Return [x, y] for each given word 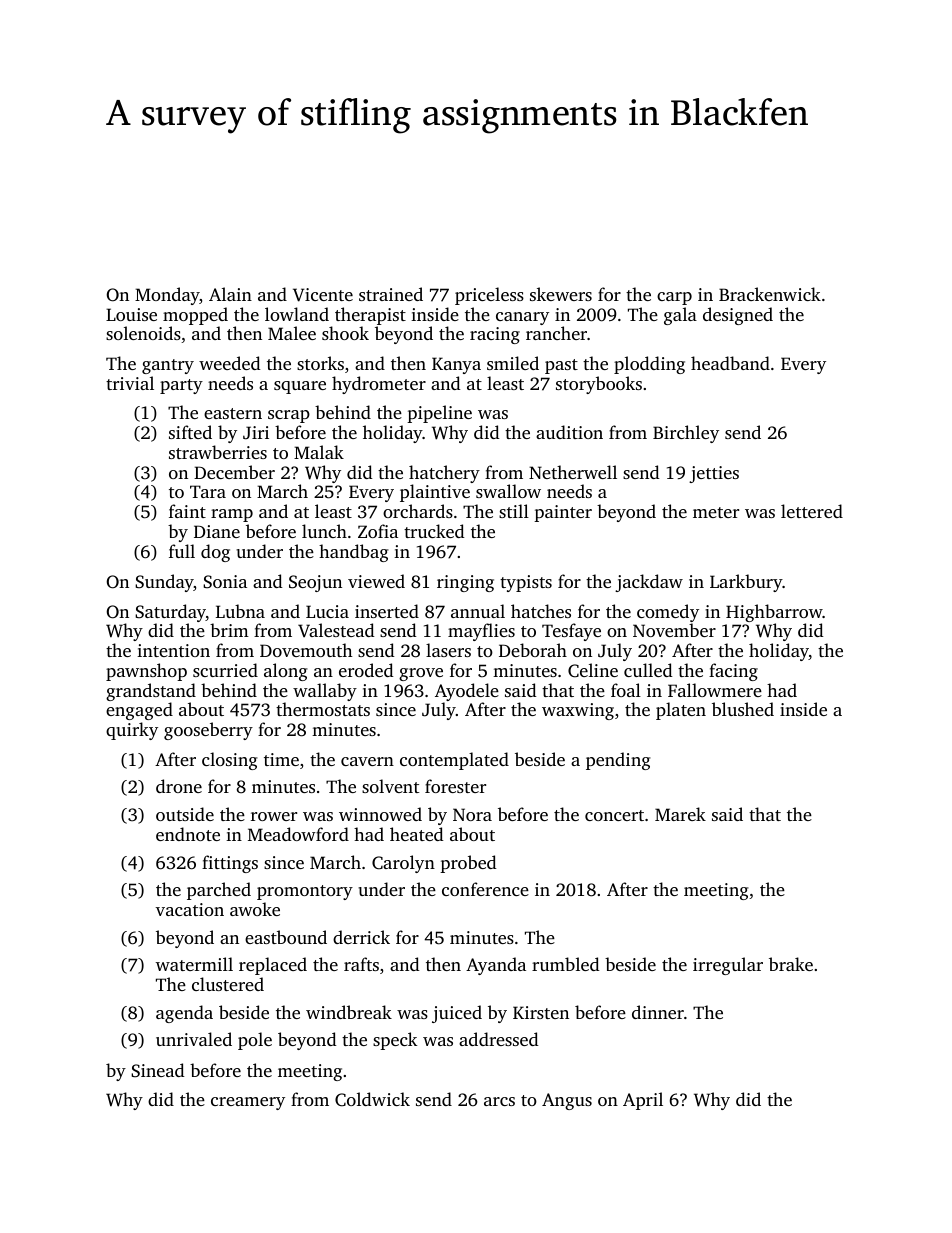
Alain [230, 294]
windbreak [349, 1012]
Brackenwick [770, 294]
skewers [561, 294]
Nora [472, 814]
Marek [680, 814]
